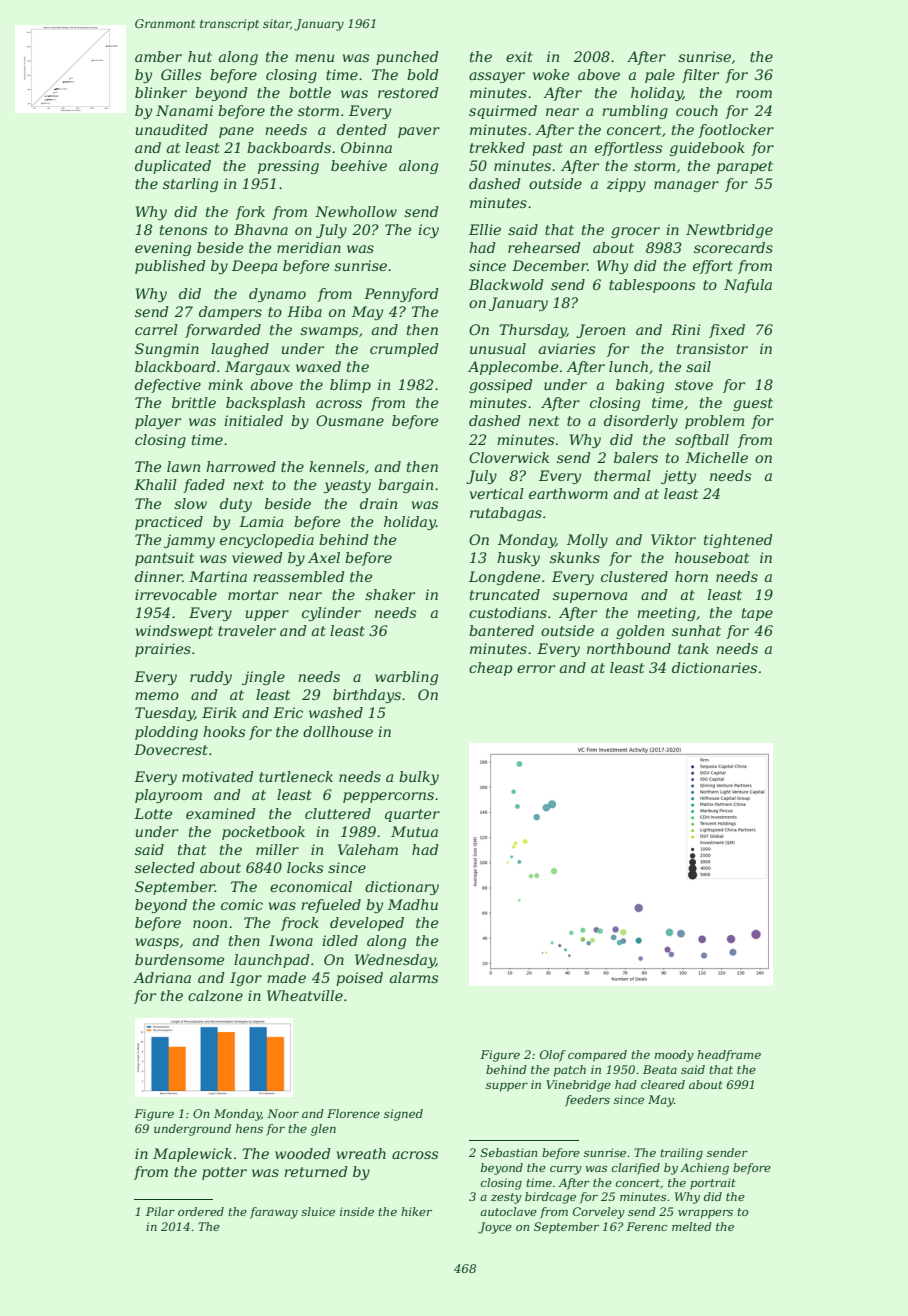  Describe the element at coordinates (236, 132) in the screenshot. I see `pane` at that location.
